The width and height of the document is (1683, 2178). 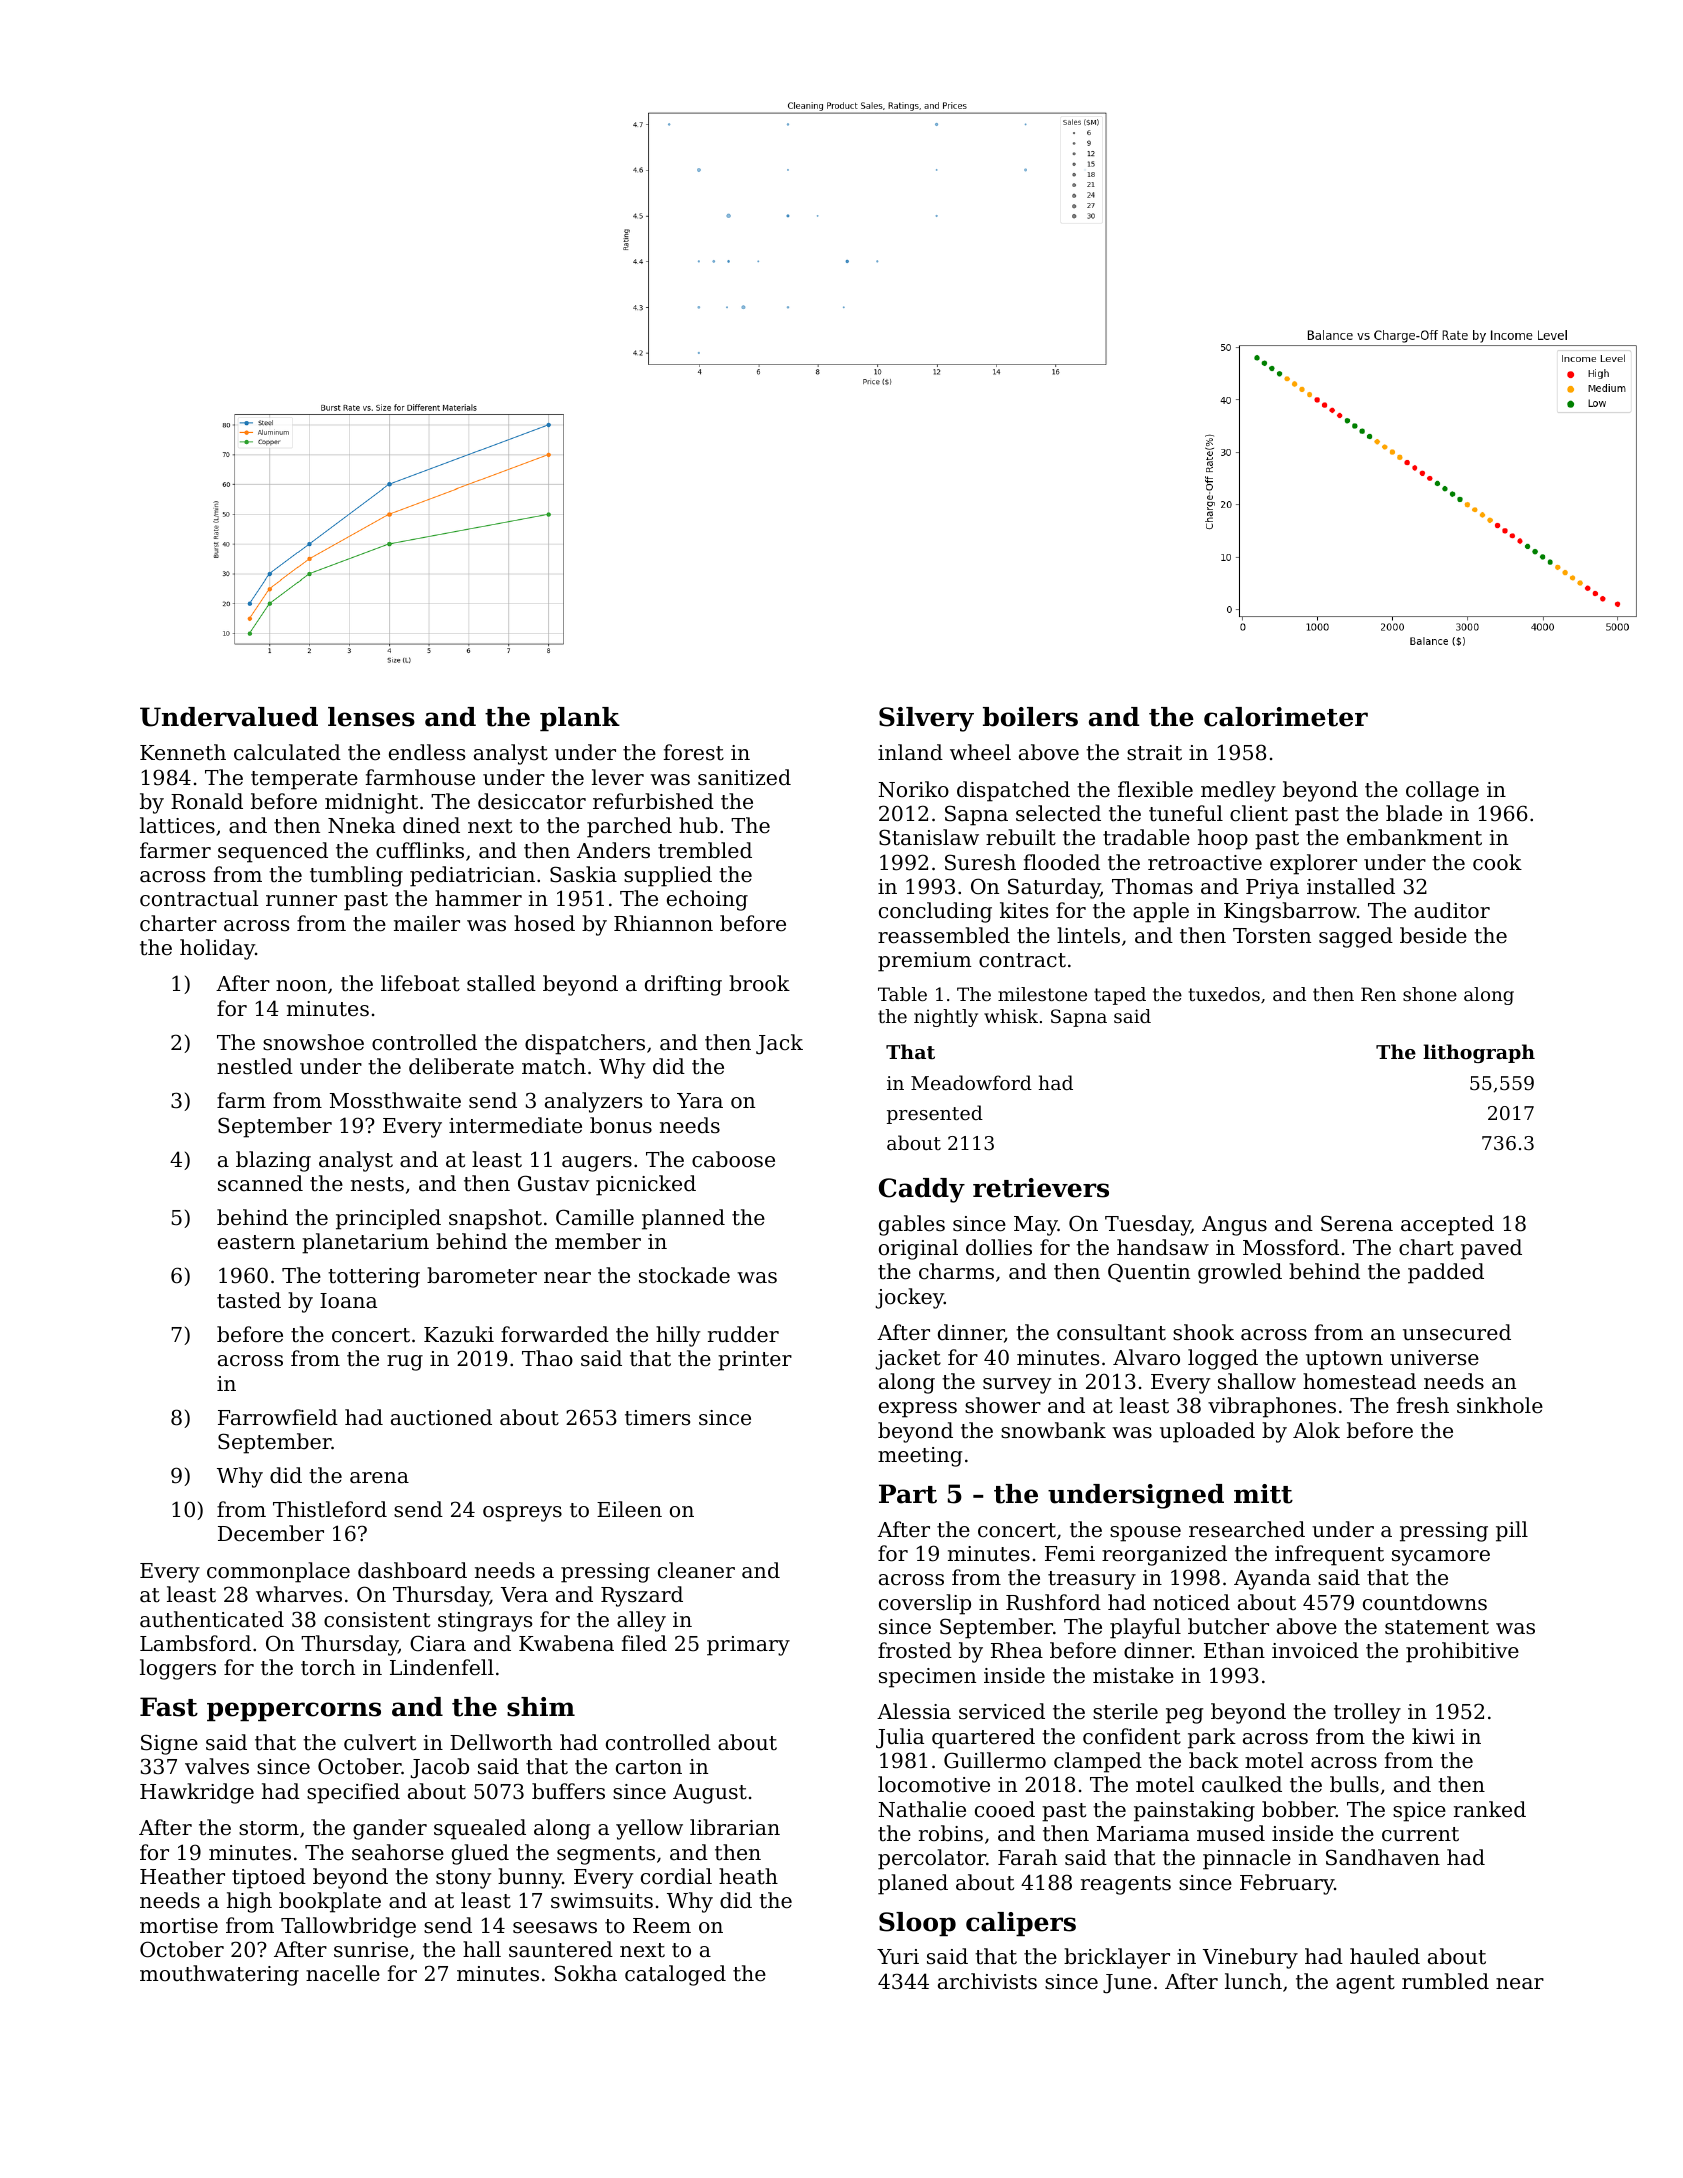 I want to click on archivists, so click(x=987, y=1981).
